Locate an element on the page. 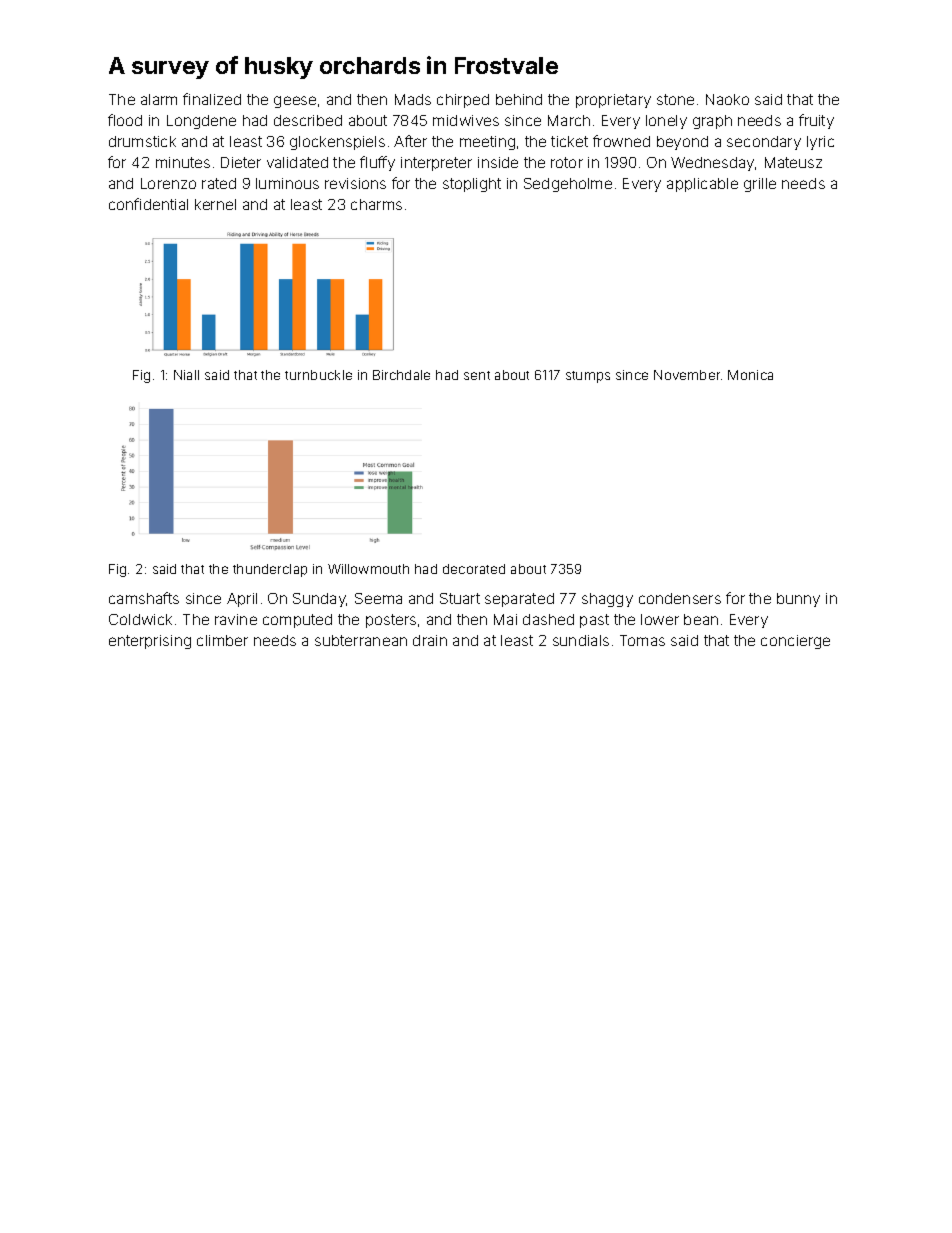 The width and height of the page is (952, 1233). Monica is located at coordinates (750, 375).
